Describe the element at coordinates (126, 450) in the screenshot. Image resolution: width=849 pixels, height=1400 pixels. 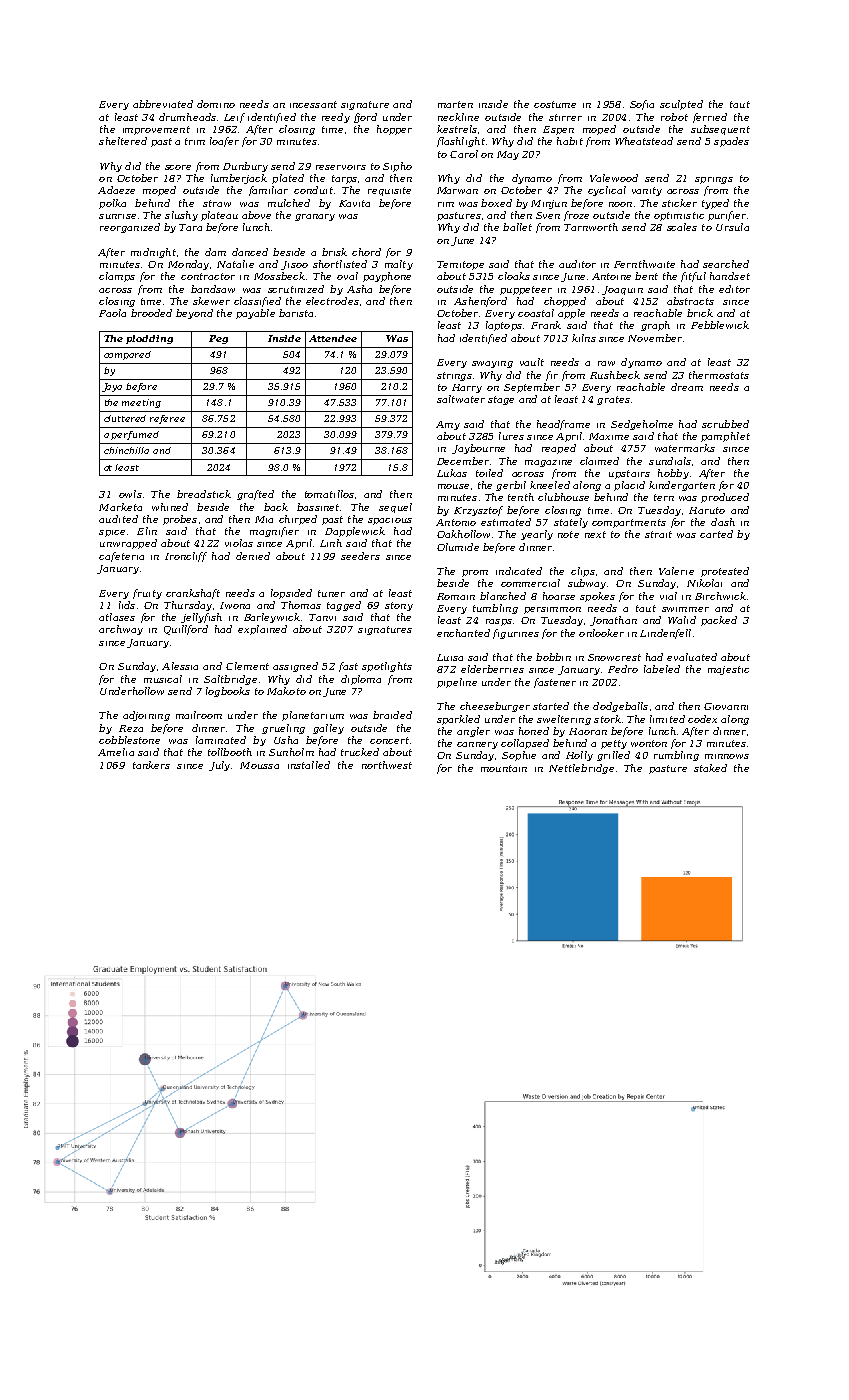
I see `chinchilla` at that location.
